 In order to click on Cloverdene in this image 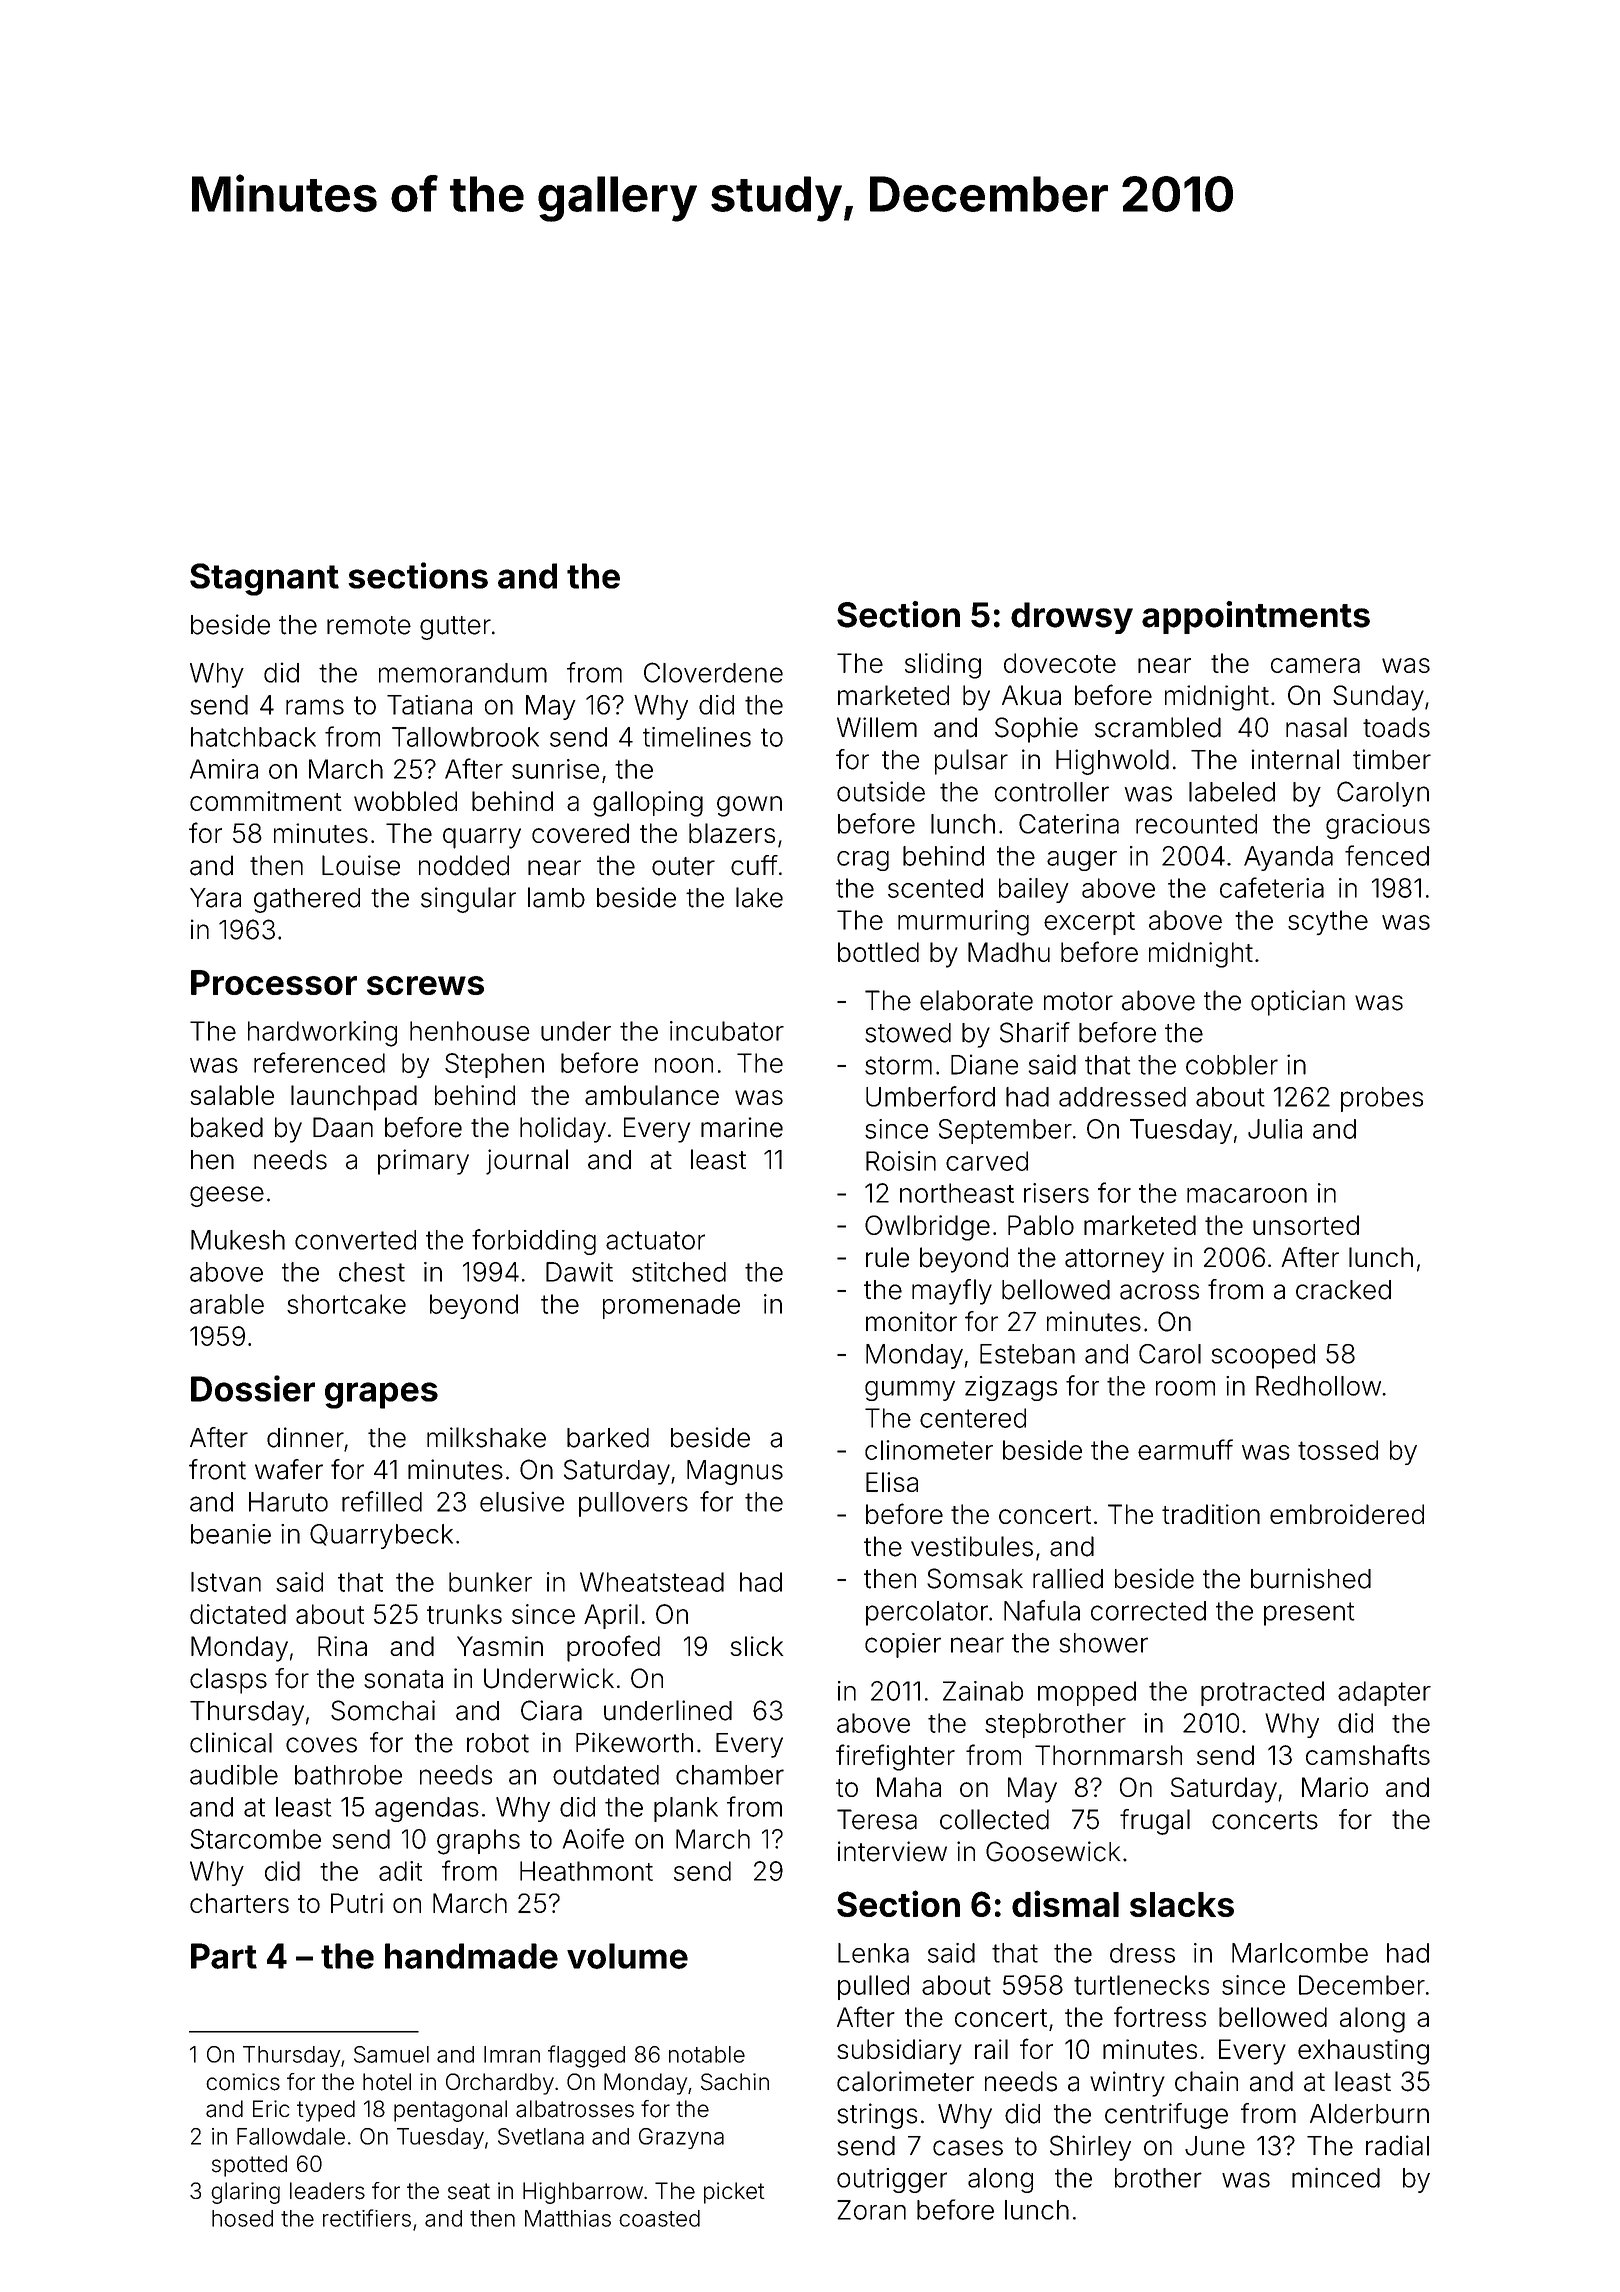, I will do `click(713, 672)`.
